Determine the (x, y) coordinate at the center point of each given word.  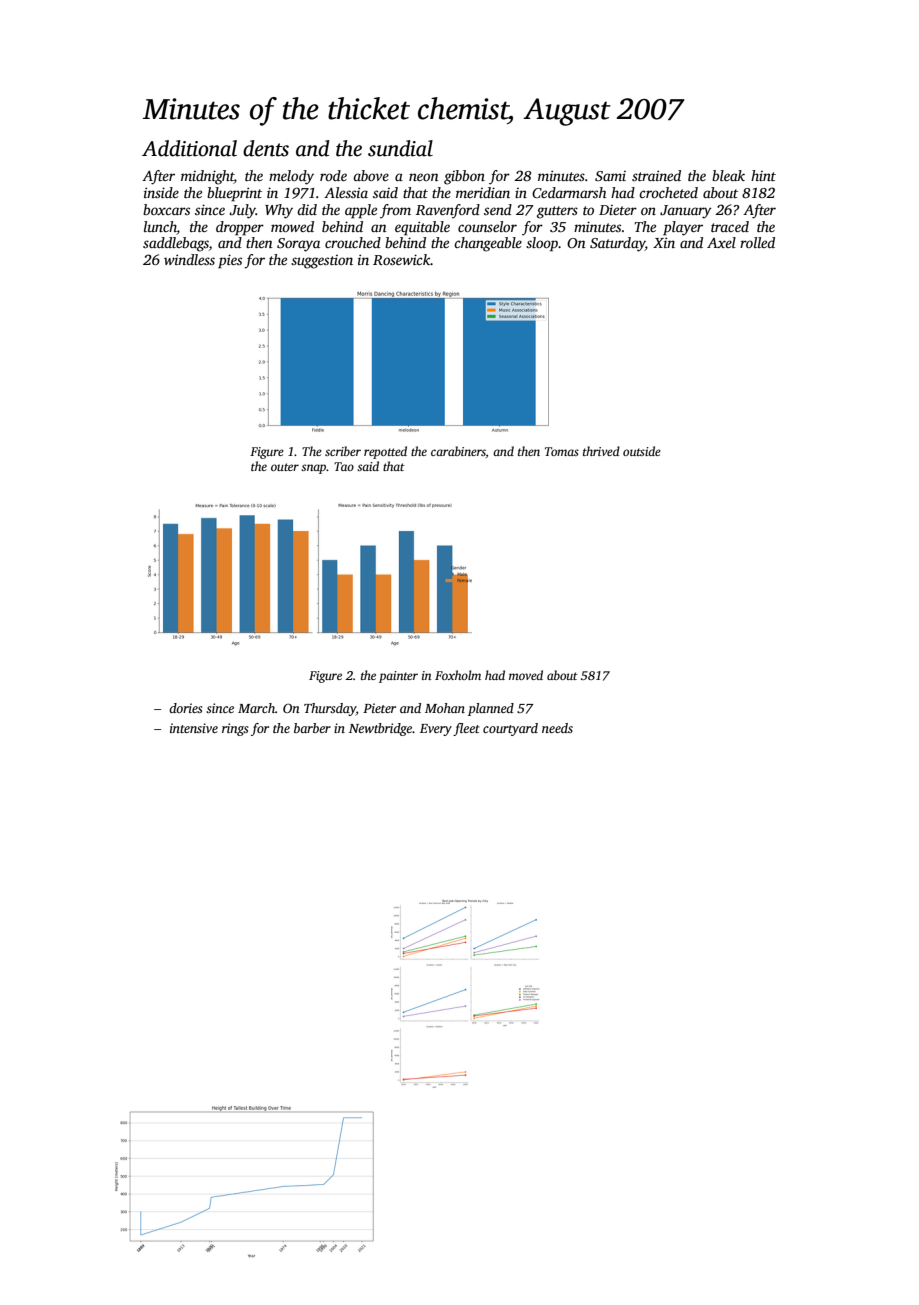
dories (186, 708)
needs (557, 728)
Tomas (562, 451)
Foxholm (458, 675)
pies (230, 261)
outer (285, 467)
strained (656, 175)
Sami (610, 176)
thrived (601, 451)
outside (642, 451)
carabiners (458, 451)
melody (291, 177)
